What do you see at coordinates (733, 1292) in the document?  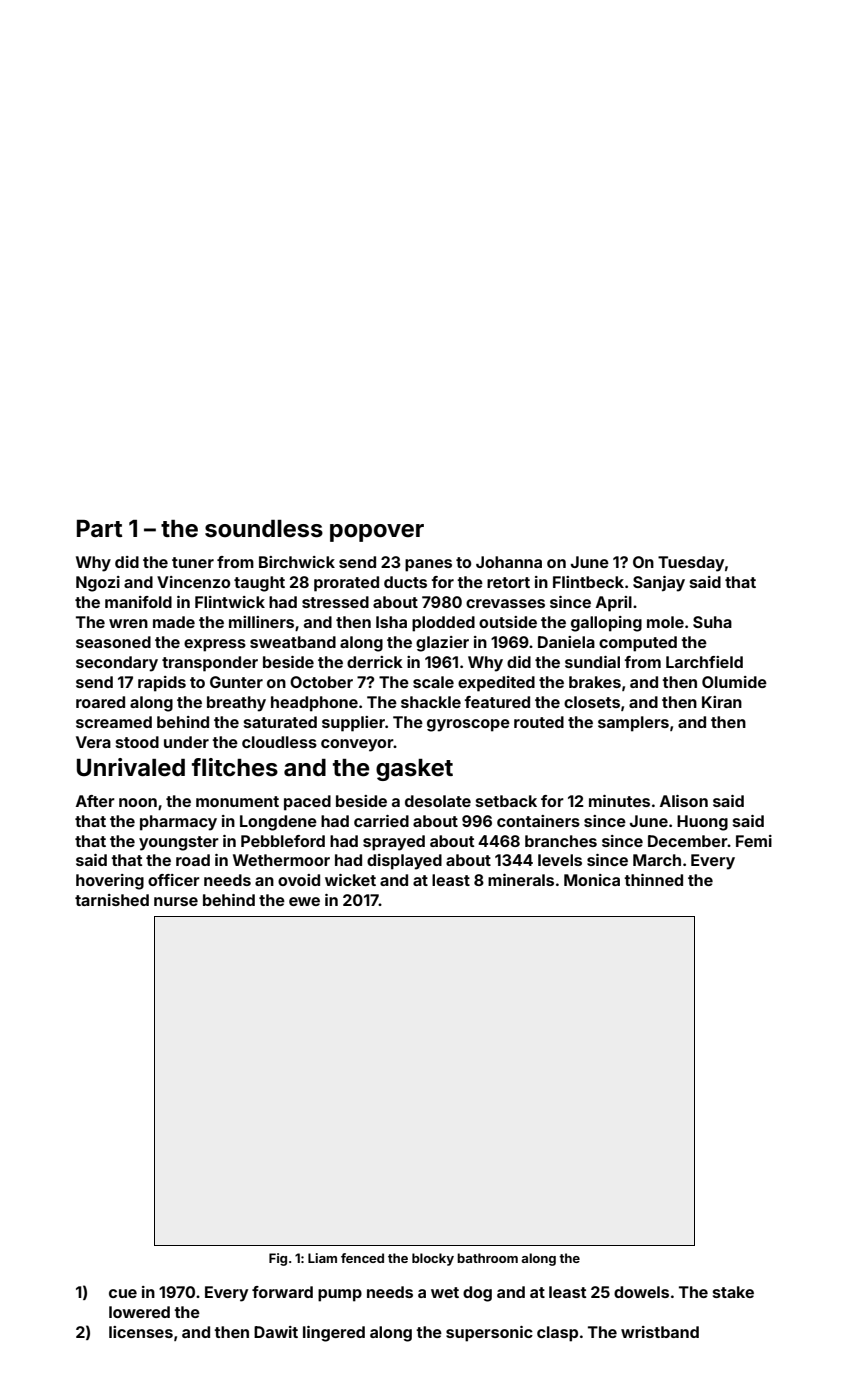 I see `stake` at bounding box center [733, 1292].
